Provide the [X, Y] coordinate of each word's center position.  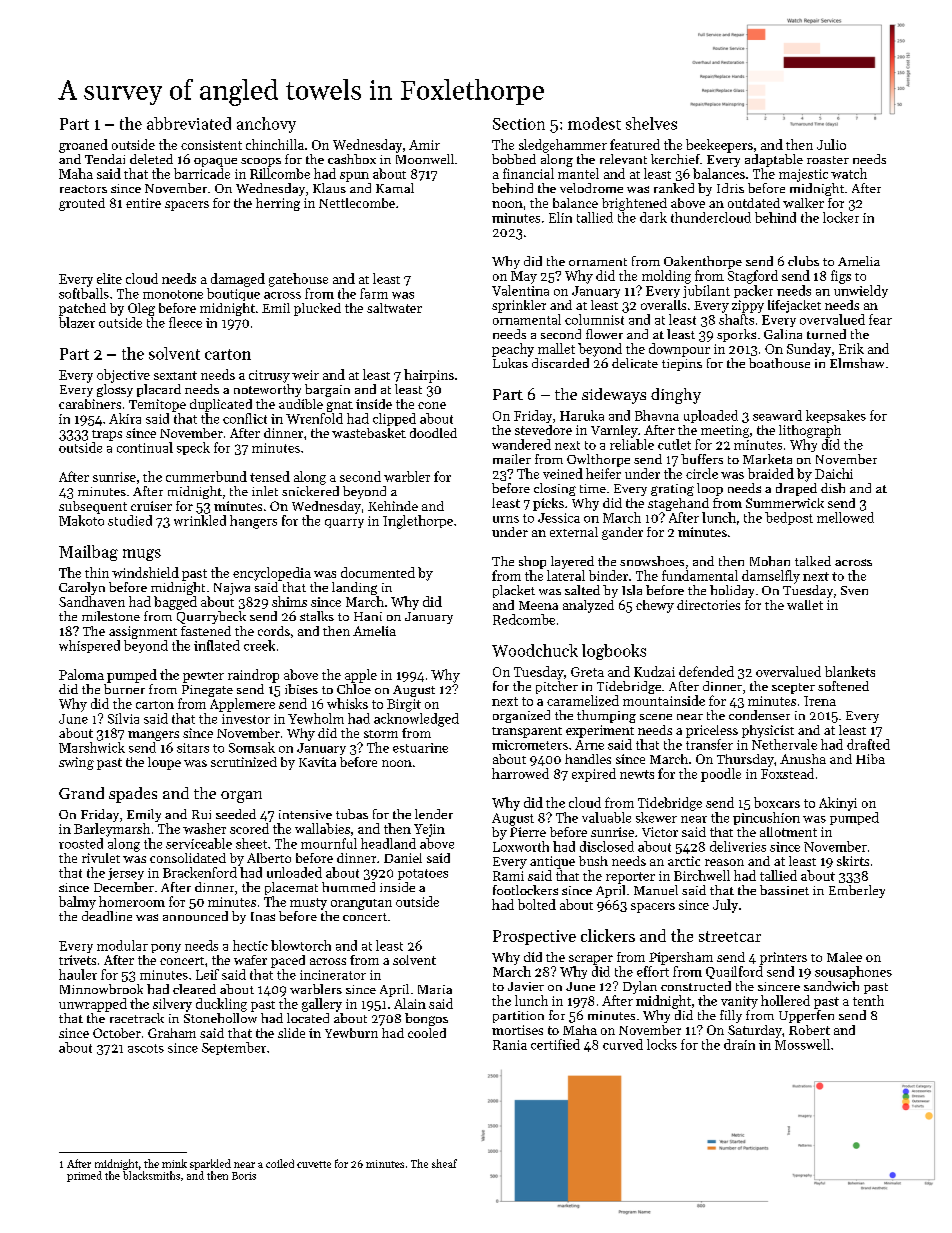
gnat [340, 406]
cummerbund [206, 476]
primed [84, 1176]
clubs [803, 261]
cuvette [314, 1164]
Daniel [403, 858]
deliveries [738, 846]
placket [514, 591]
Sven [854, 590]
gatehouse [298, 280]
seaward [777, 415]
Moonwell [425, 159]
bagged [175, 603]
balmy [77, 903]
